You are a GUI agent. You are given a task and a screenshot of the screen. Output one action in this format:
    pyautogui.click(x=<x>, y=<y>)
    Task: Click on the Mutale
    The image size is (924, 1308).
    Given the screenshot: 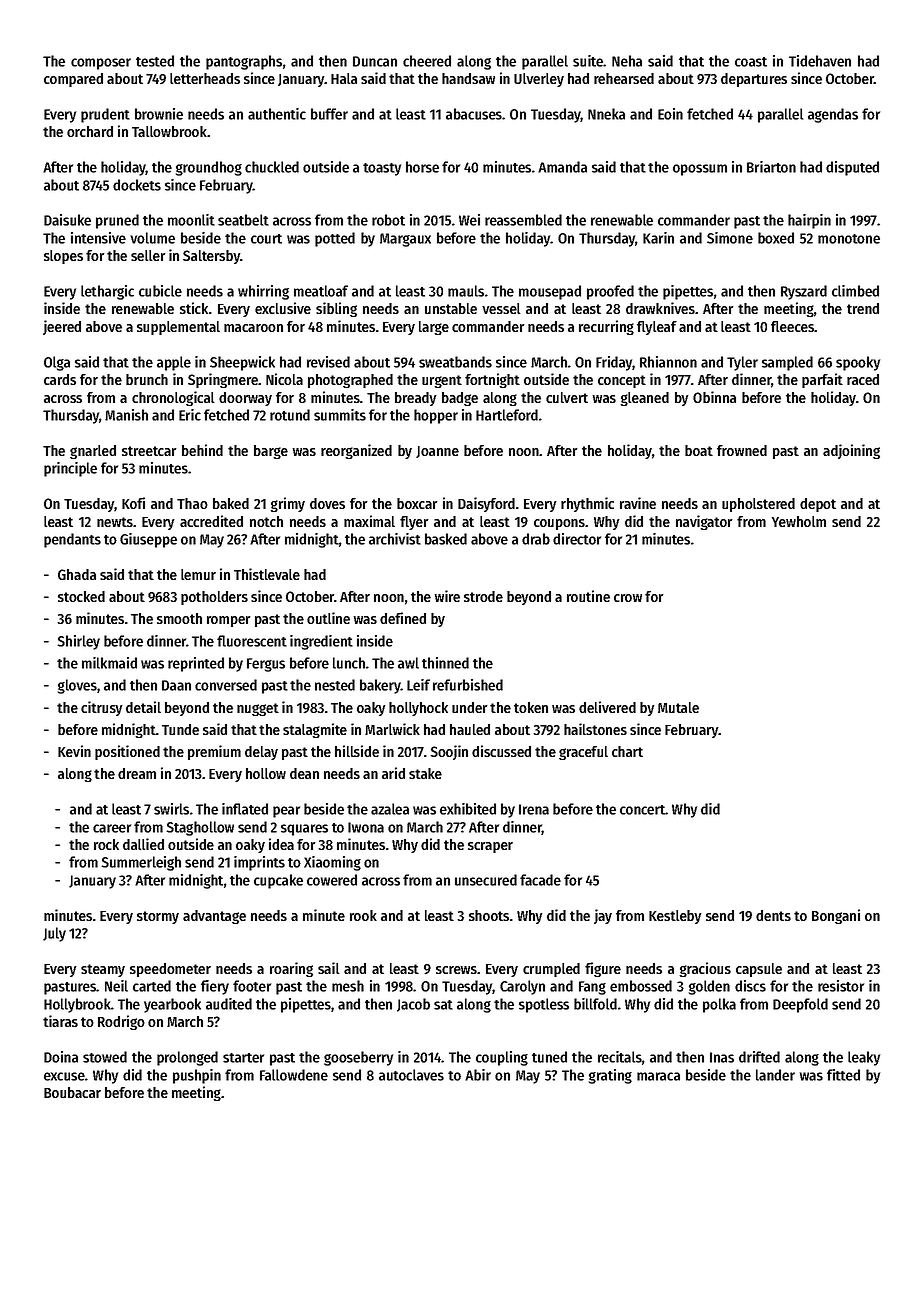 What is the action you would take?
    pyautogui.click(x=678, y=707)
